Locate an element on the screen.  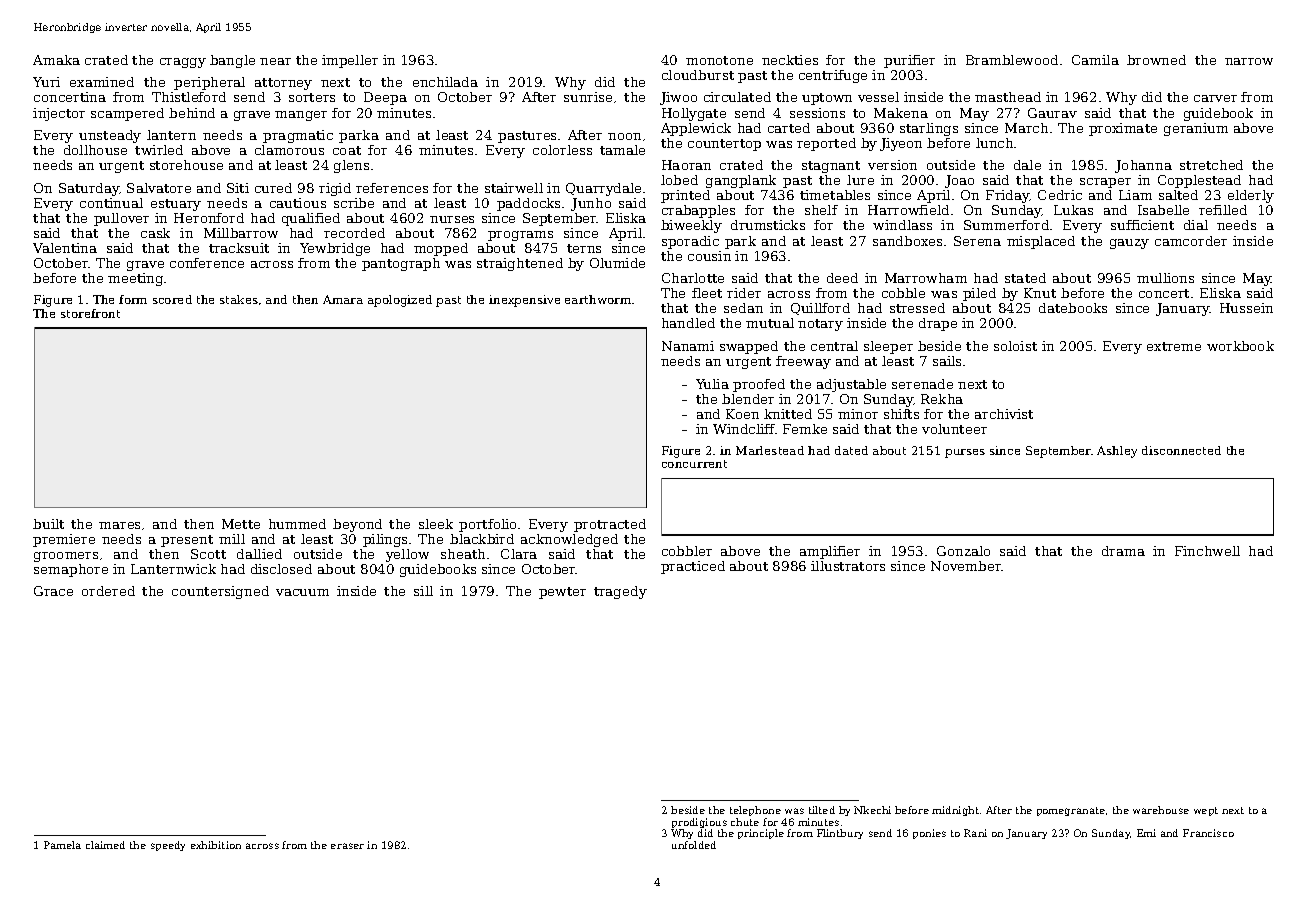
storefront is located at coordinates (90, 313).
